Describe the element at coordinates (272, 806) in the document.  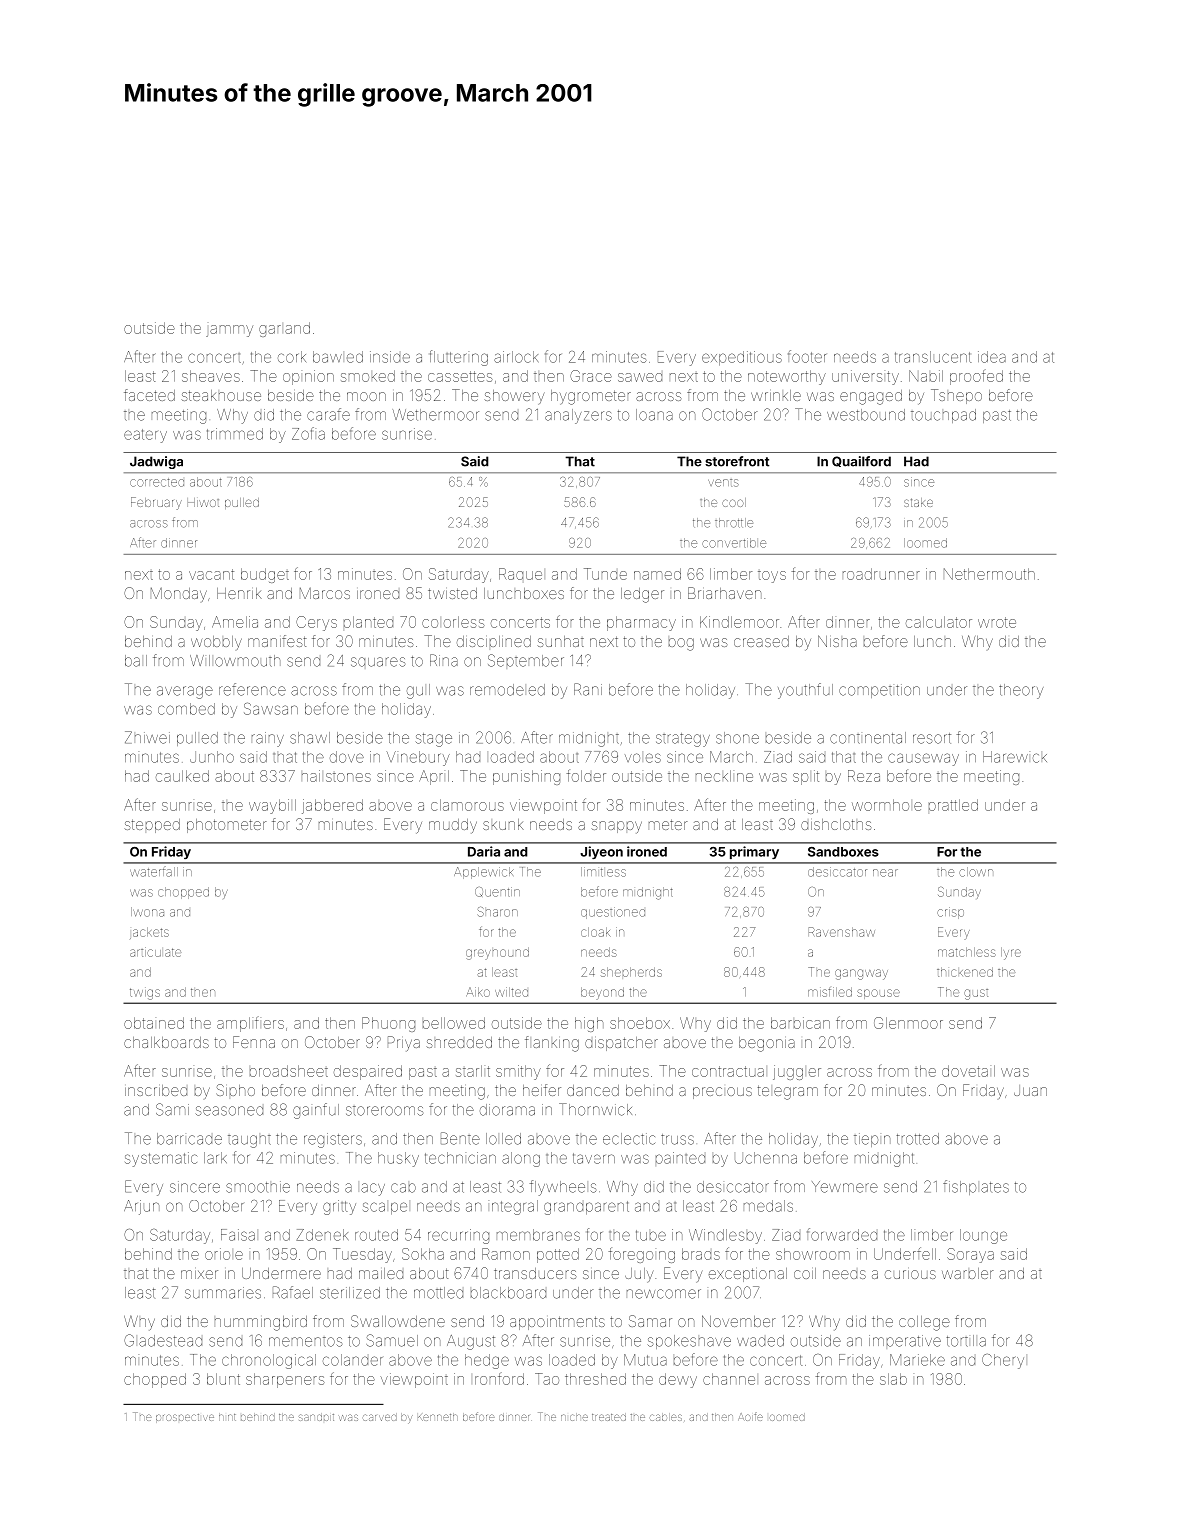
I see `waybill` at that location.
